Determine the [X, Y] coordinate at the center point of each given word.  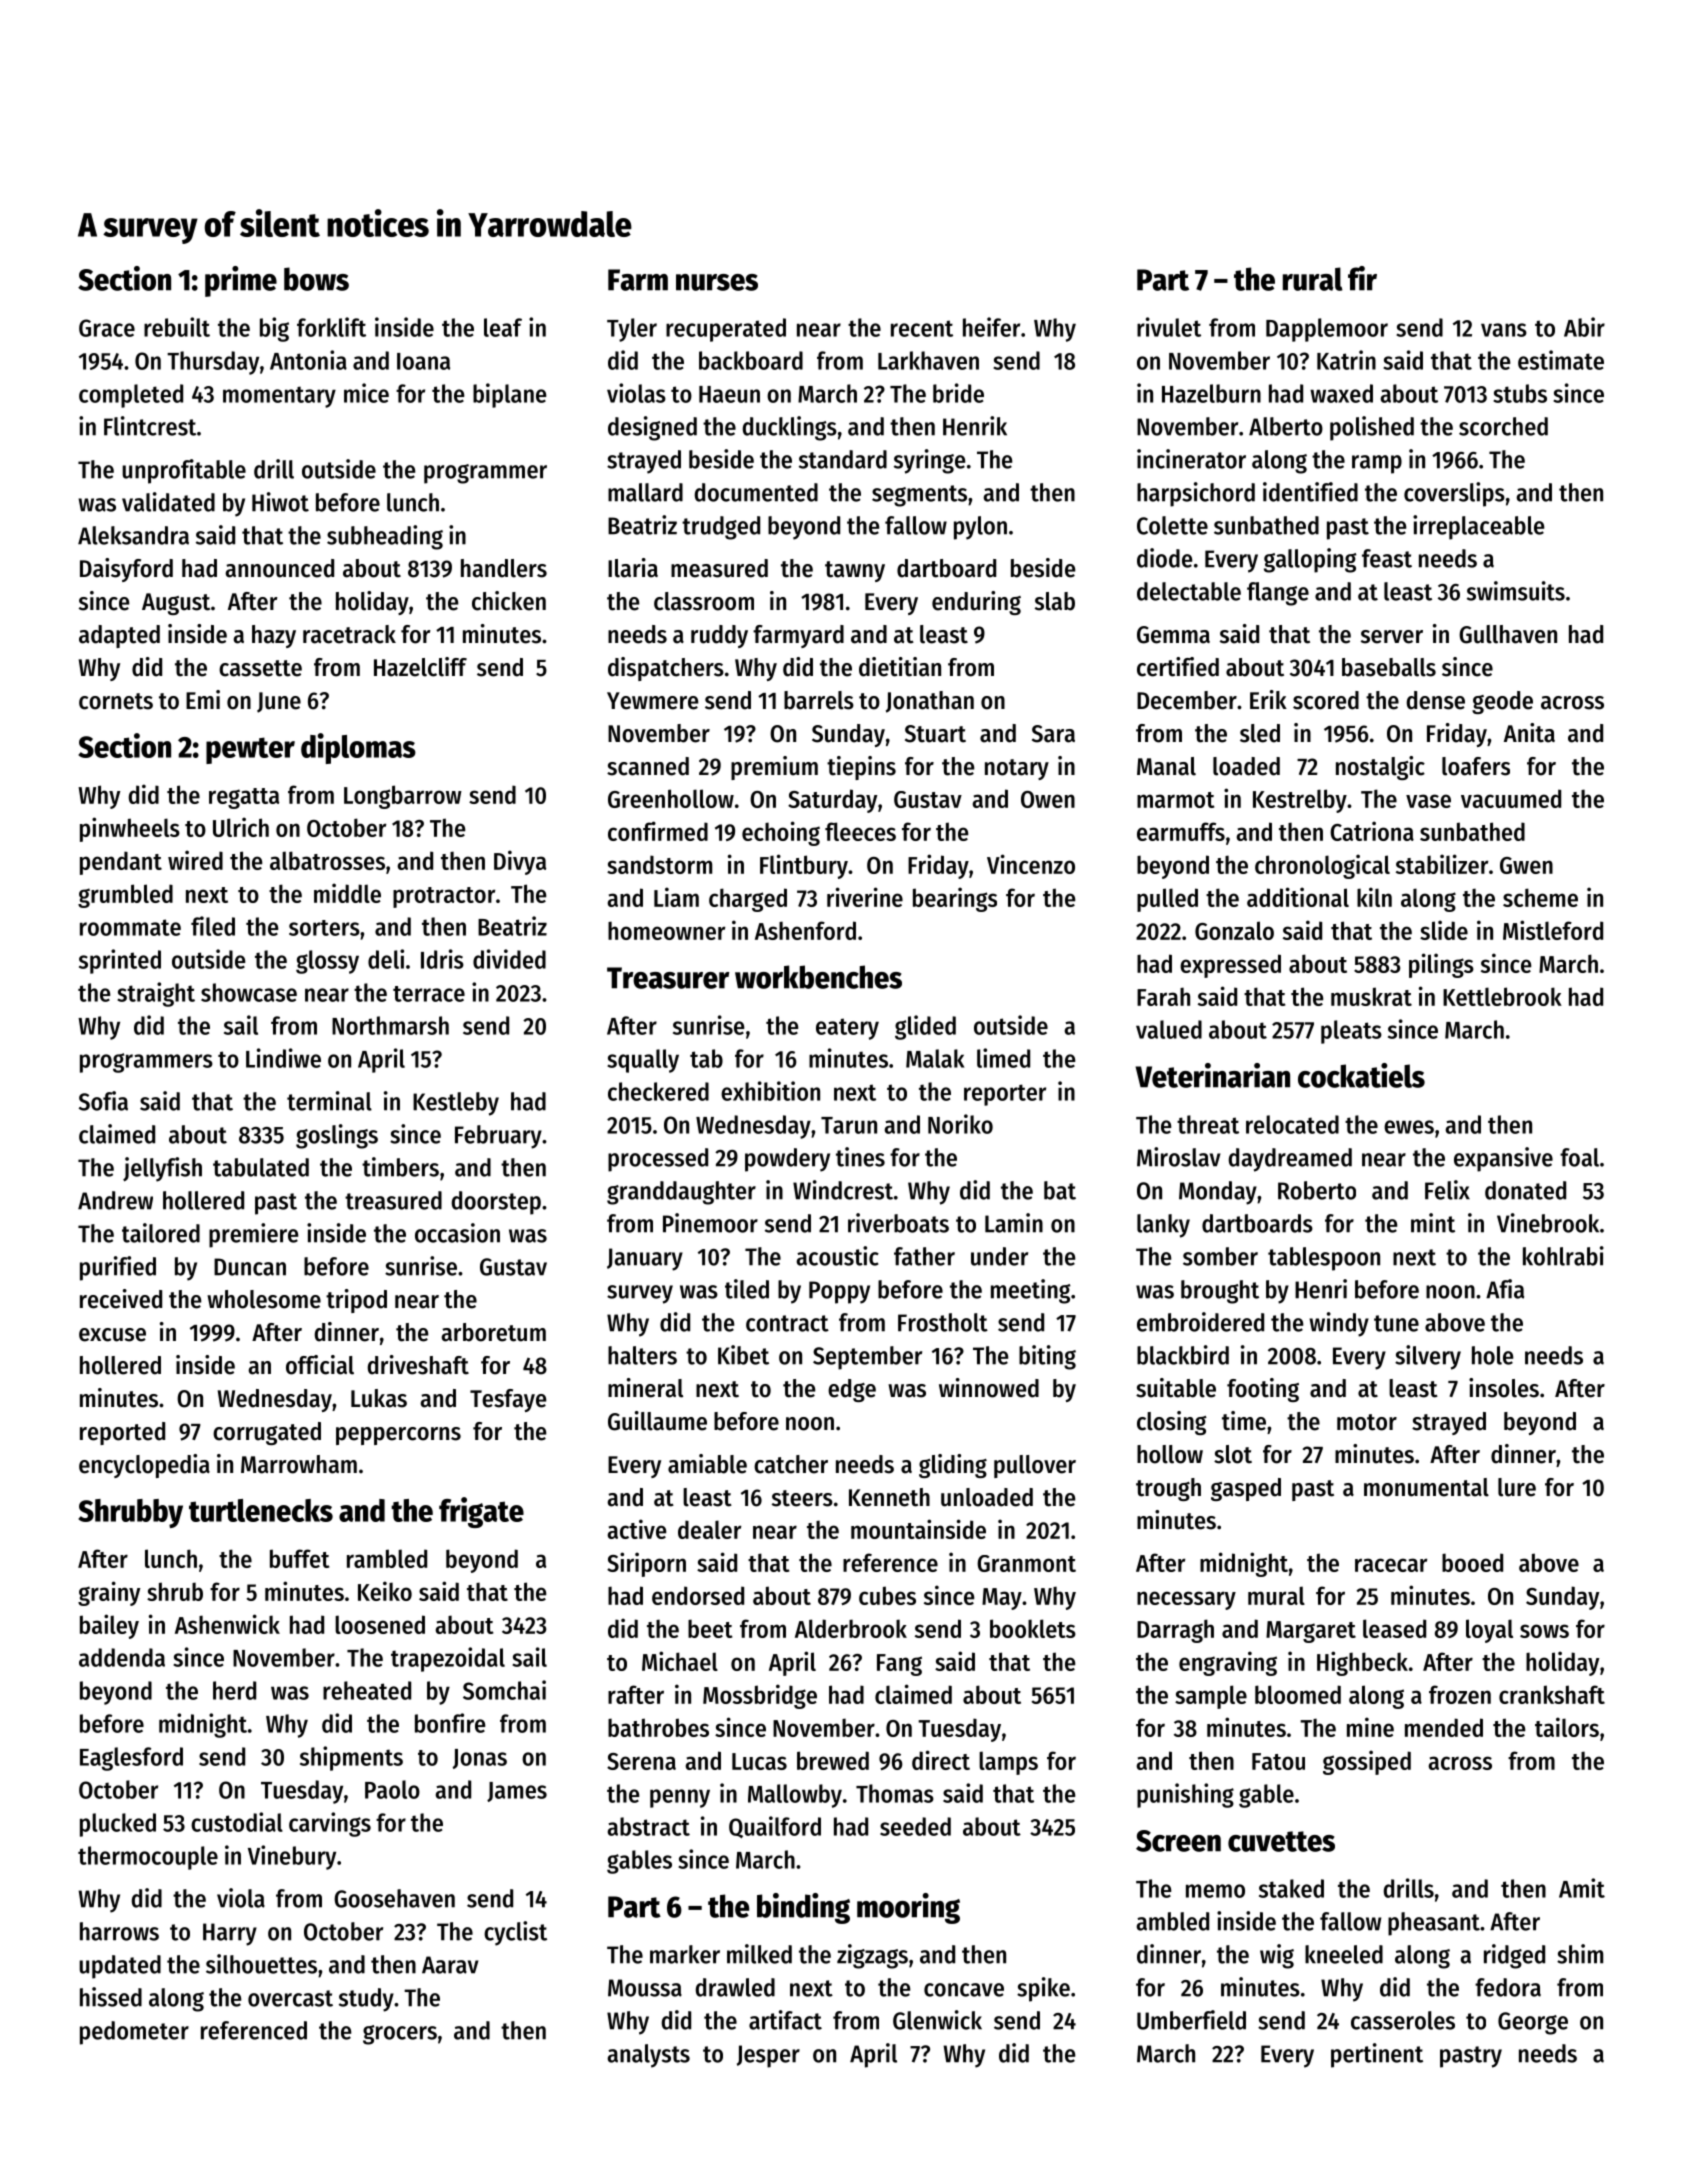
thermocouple [148, 1858]
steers [802, 1498]
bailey [109, 1626]
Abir [1584, 327]
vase [1428, 801]
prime [241, 281]
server [1392, 637]
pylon [980, 528]
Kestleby [456, 1104]
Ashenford [805, 930]
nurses [717, 282]
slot [1233, 1454]
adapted [119, 636]
